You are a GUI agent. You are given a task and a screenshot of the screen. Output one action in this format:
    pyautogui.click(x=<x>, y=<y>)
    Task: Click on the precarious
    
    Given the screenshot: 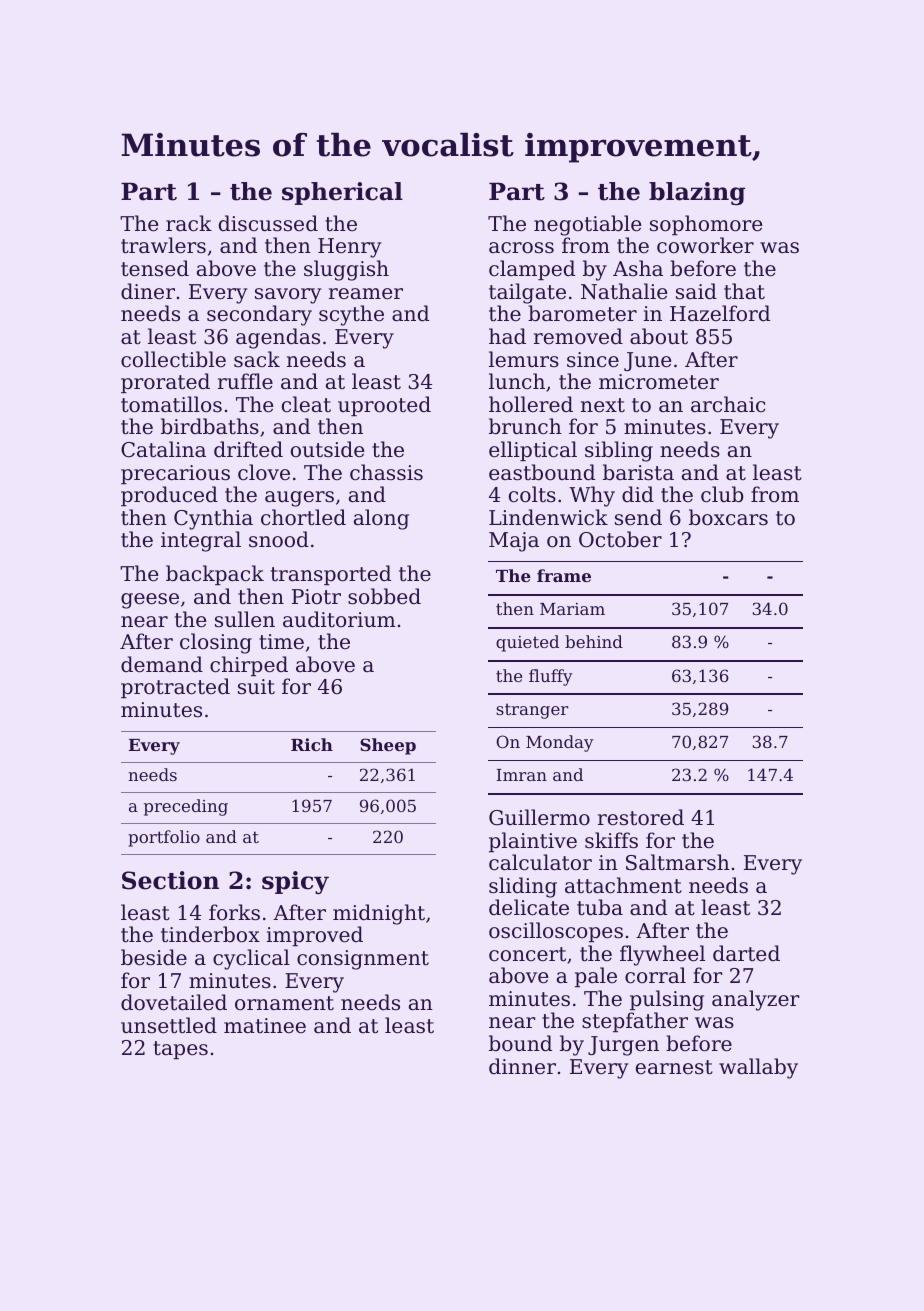 What is the action you would take?
    pyautogui.click(x=175, y=474)
